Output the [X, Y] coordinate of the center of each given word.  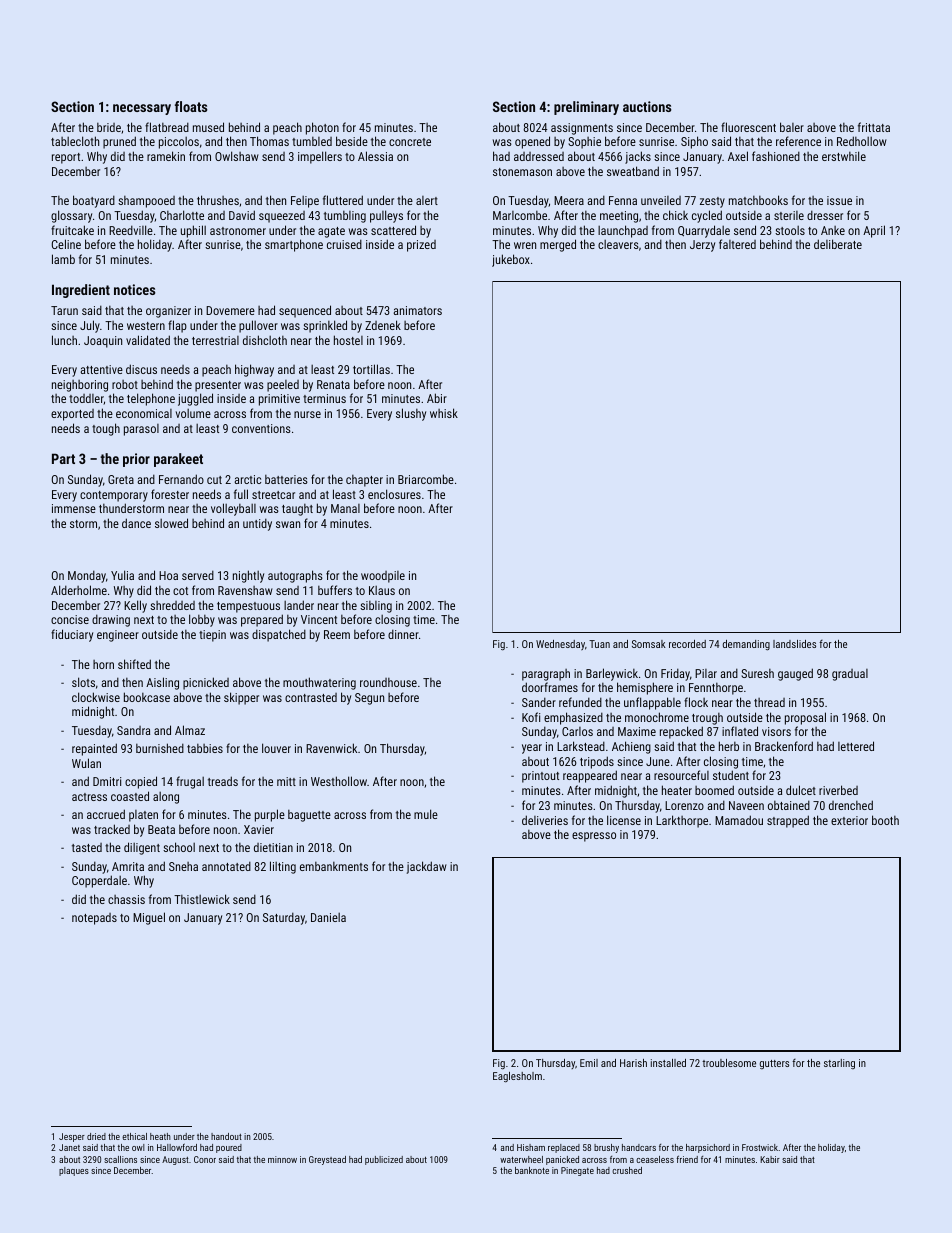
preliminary [586, 108]
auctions [647, 106]
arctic [247, 479]
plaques [74, 1171]
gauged [795, 674]
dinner [403, 634]
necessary [142, 109]
